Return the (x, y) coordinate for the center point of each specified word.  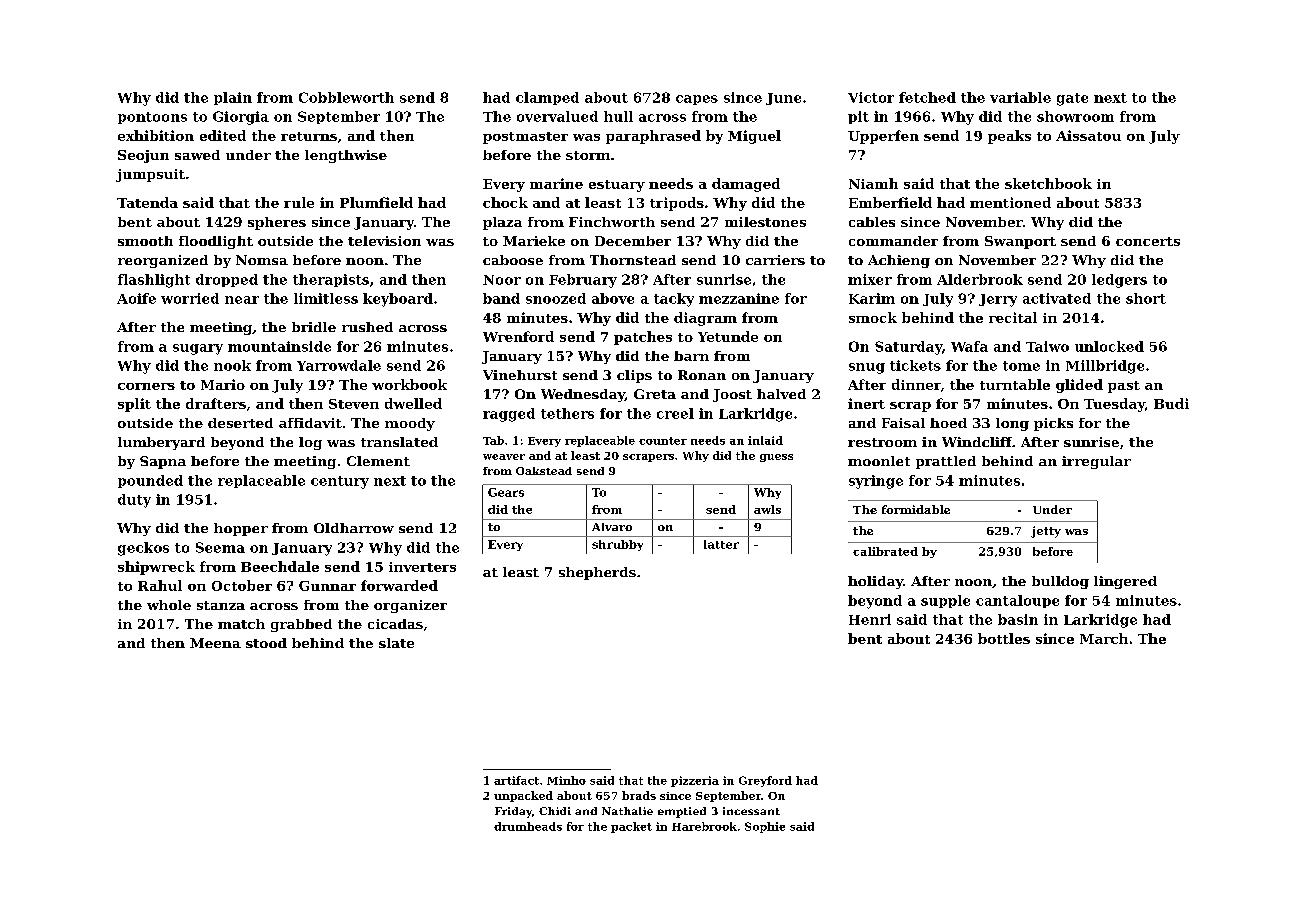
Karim (872, 298)
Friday (513, 812)
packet (631, 827)
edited (223, 135)
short (1146, 298)
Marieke (534, 241)
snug (867, 368)
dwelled (413, 403)
